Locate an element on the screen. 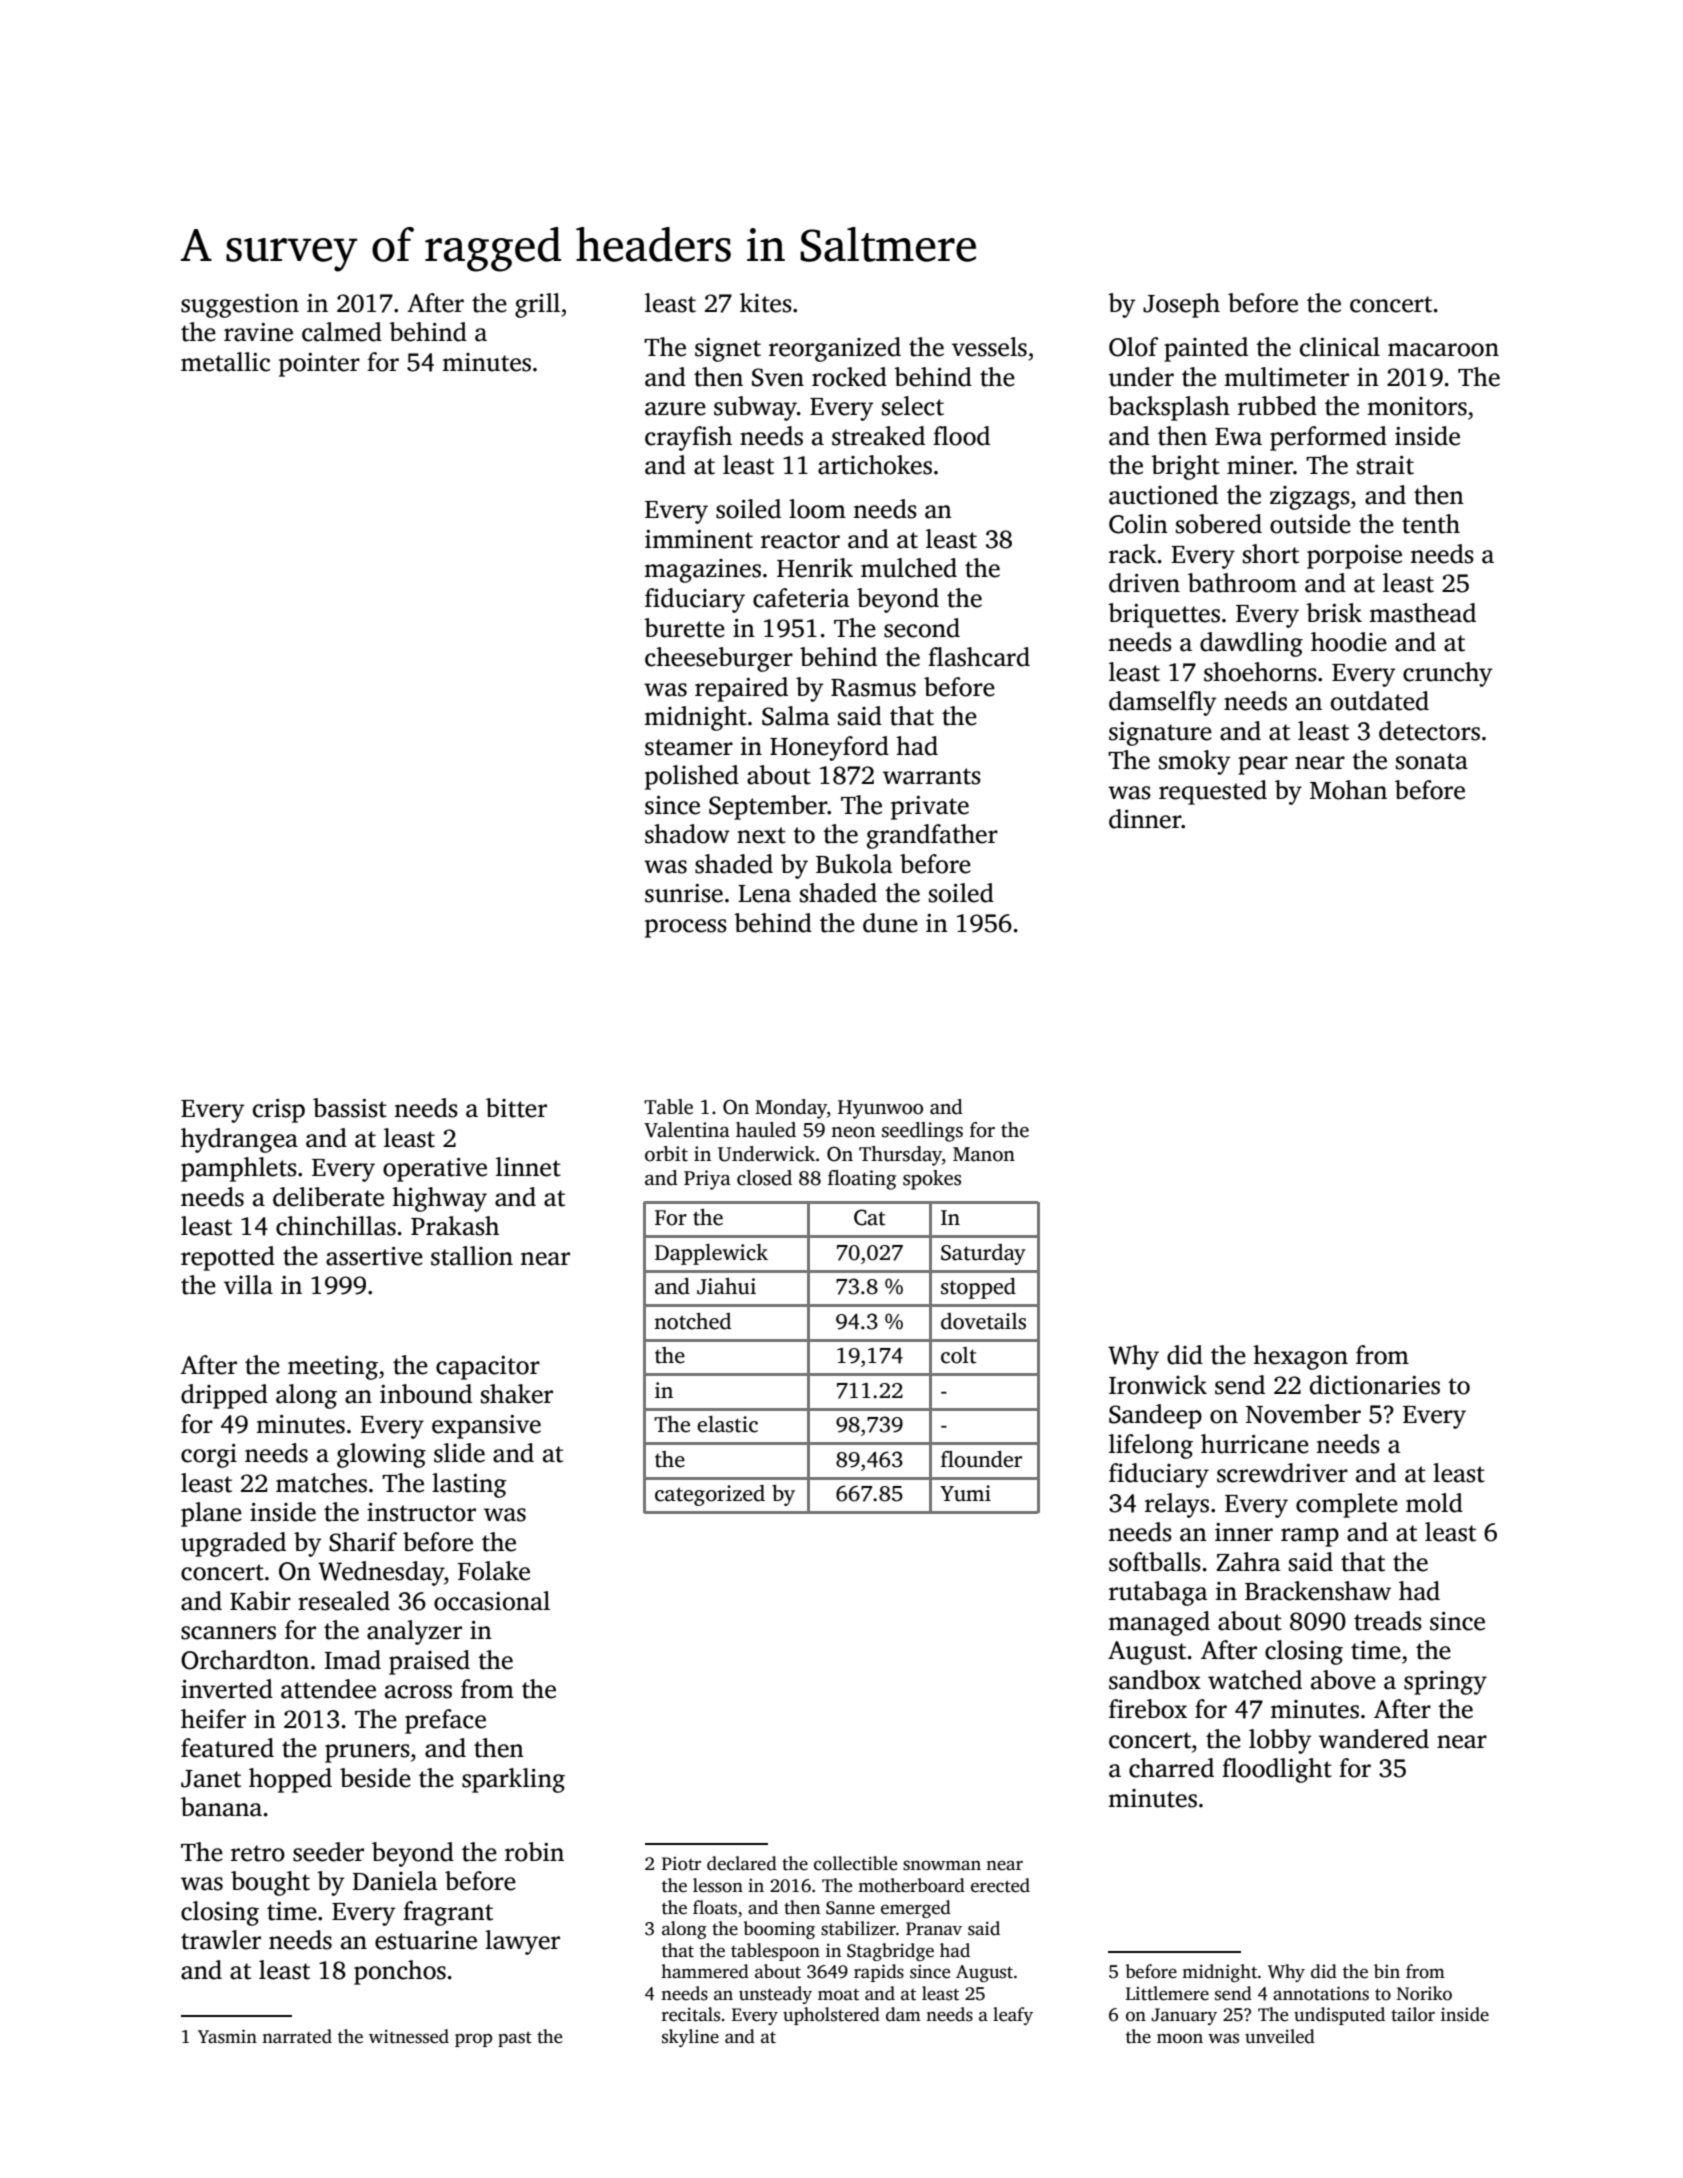 Image resolution: width=1683 pixels, height=2178 pixels. process is located at coordinates (686, 928).
